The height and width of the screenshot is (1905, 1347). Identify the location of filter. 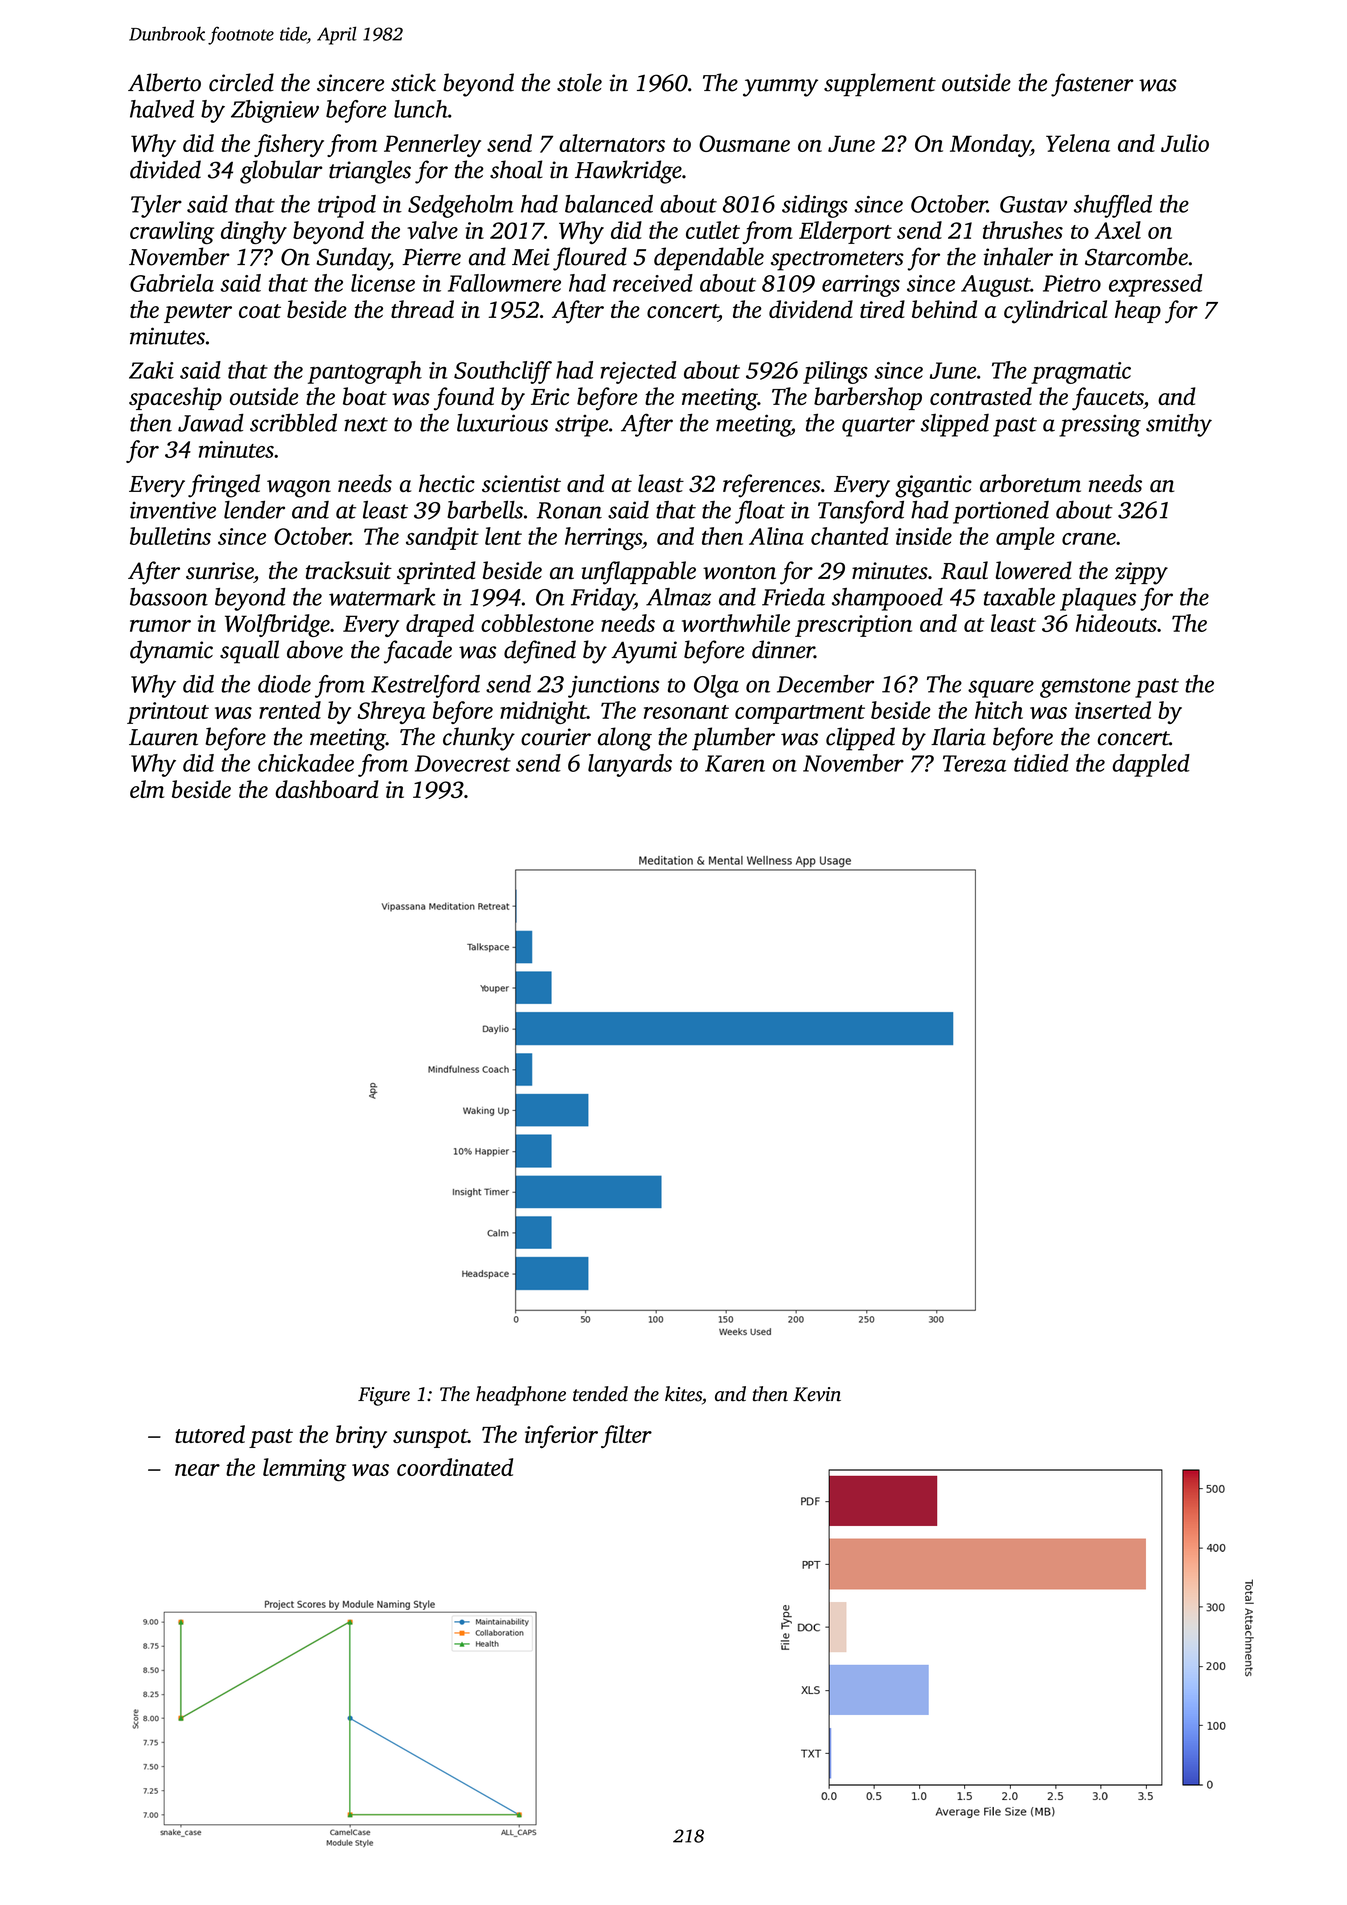
(626, 1436).
